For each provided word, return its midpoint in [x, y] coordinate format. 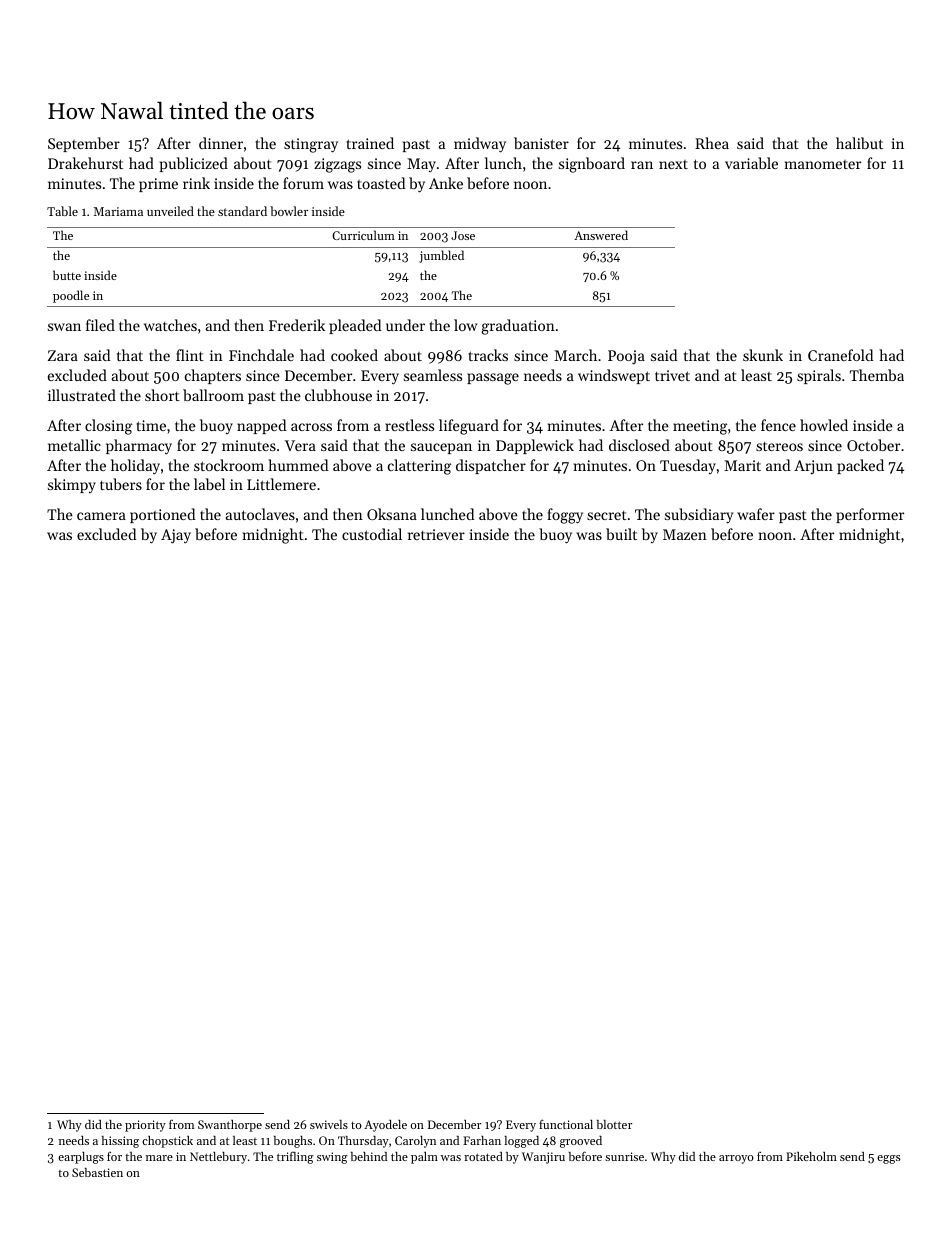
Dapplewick [535, 446]
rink [196, 183]
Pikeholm [811, 1156]
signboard [592, 165]
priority [145, 1126]
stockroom [229, 465]
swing [332, 1158]
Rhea [712, 143]
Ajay [176, 536]
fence [778, 425]
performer [870, 515]
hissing [120, 1142]
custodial [372, 534]
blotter [614, 1124]
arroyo [736, 1159]
